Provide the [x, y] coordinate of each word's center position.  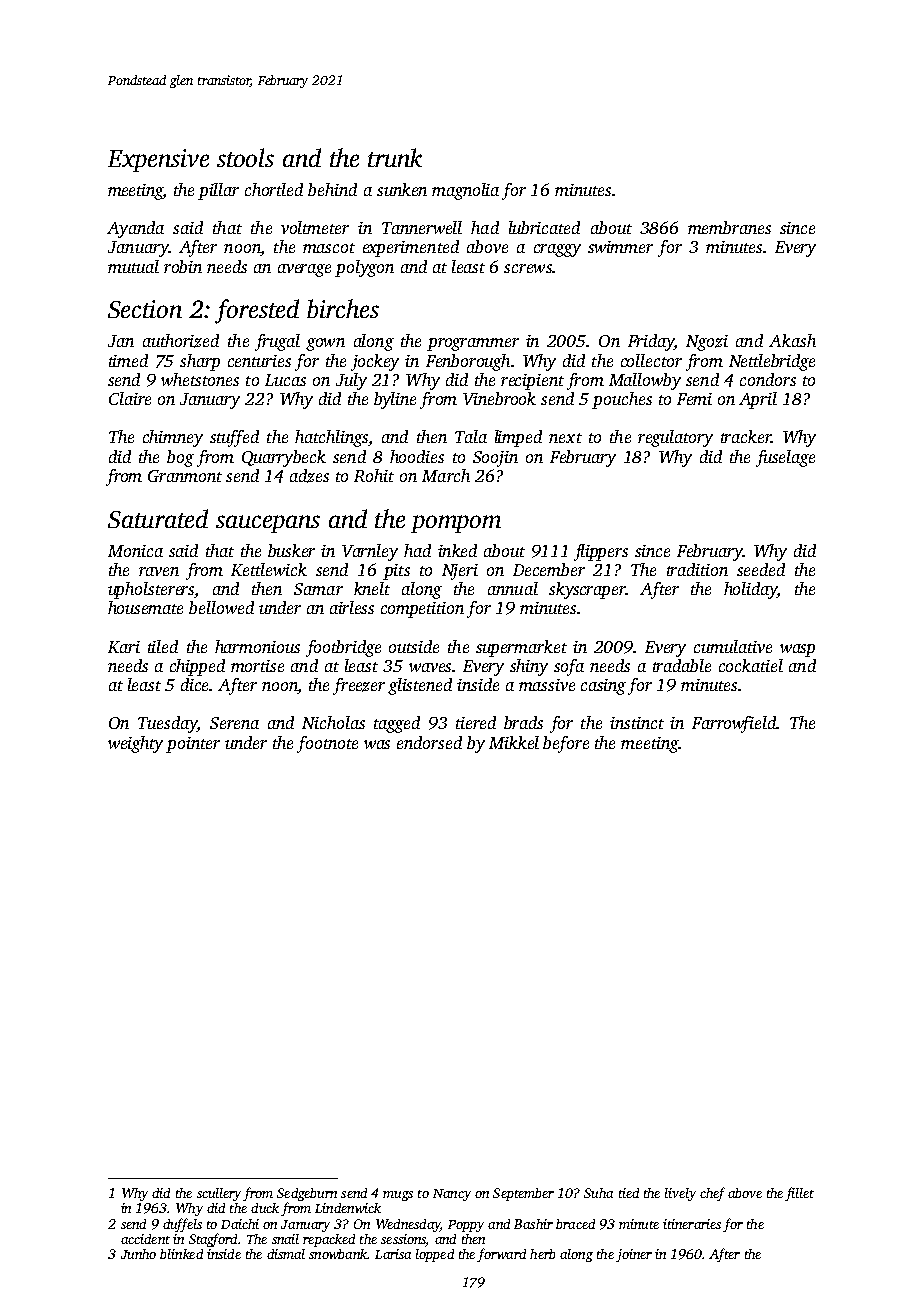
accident [145, 1239]
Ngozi [707, 343]
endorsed [429, 742]
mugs [398, 1196]
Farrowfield [734, 724]
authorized [181, 341]
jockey [375, 362]
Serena [234, 723]
